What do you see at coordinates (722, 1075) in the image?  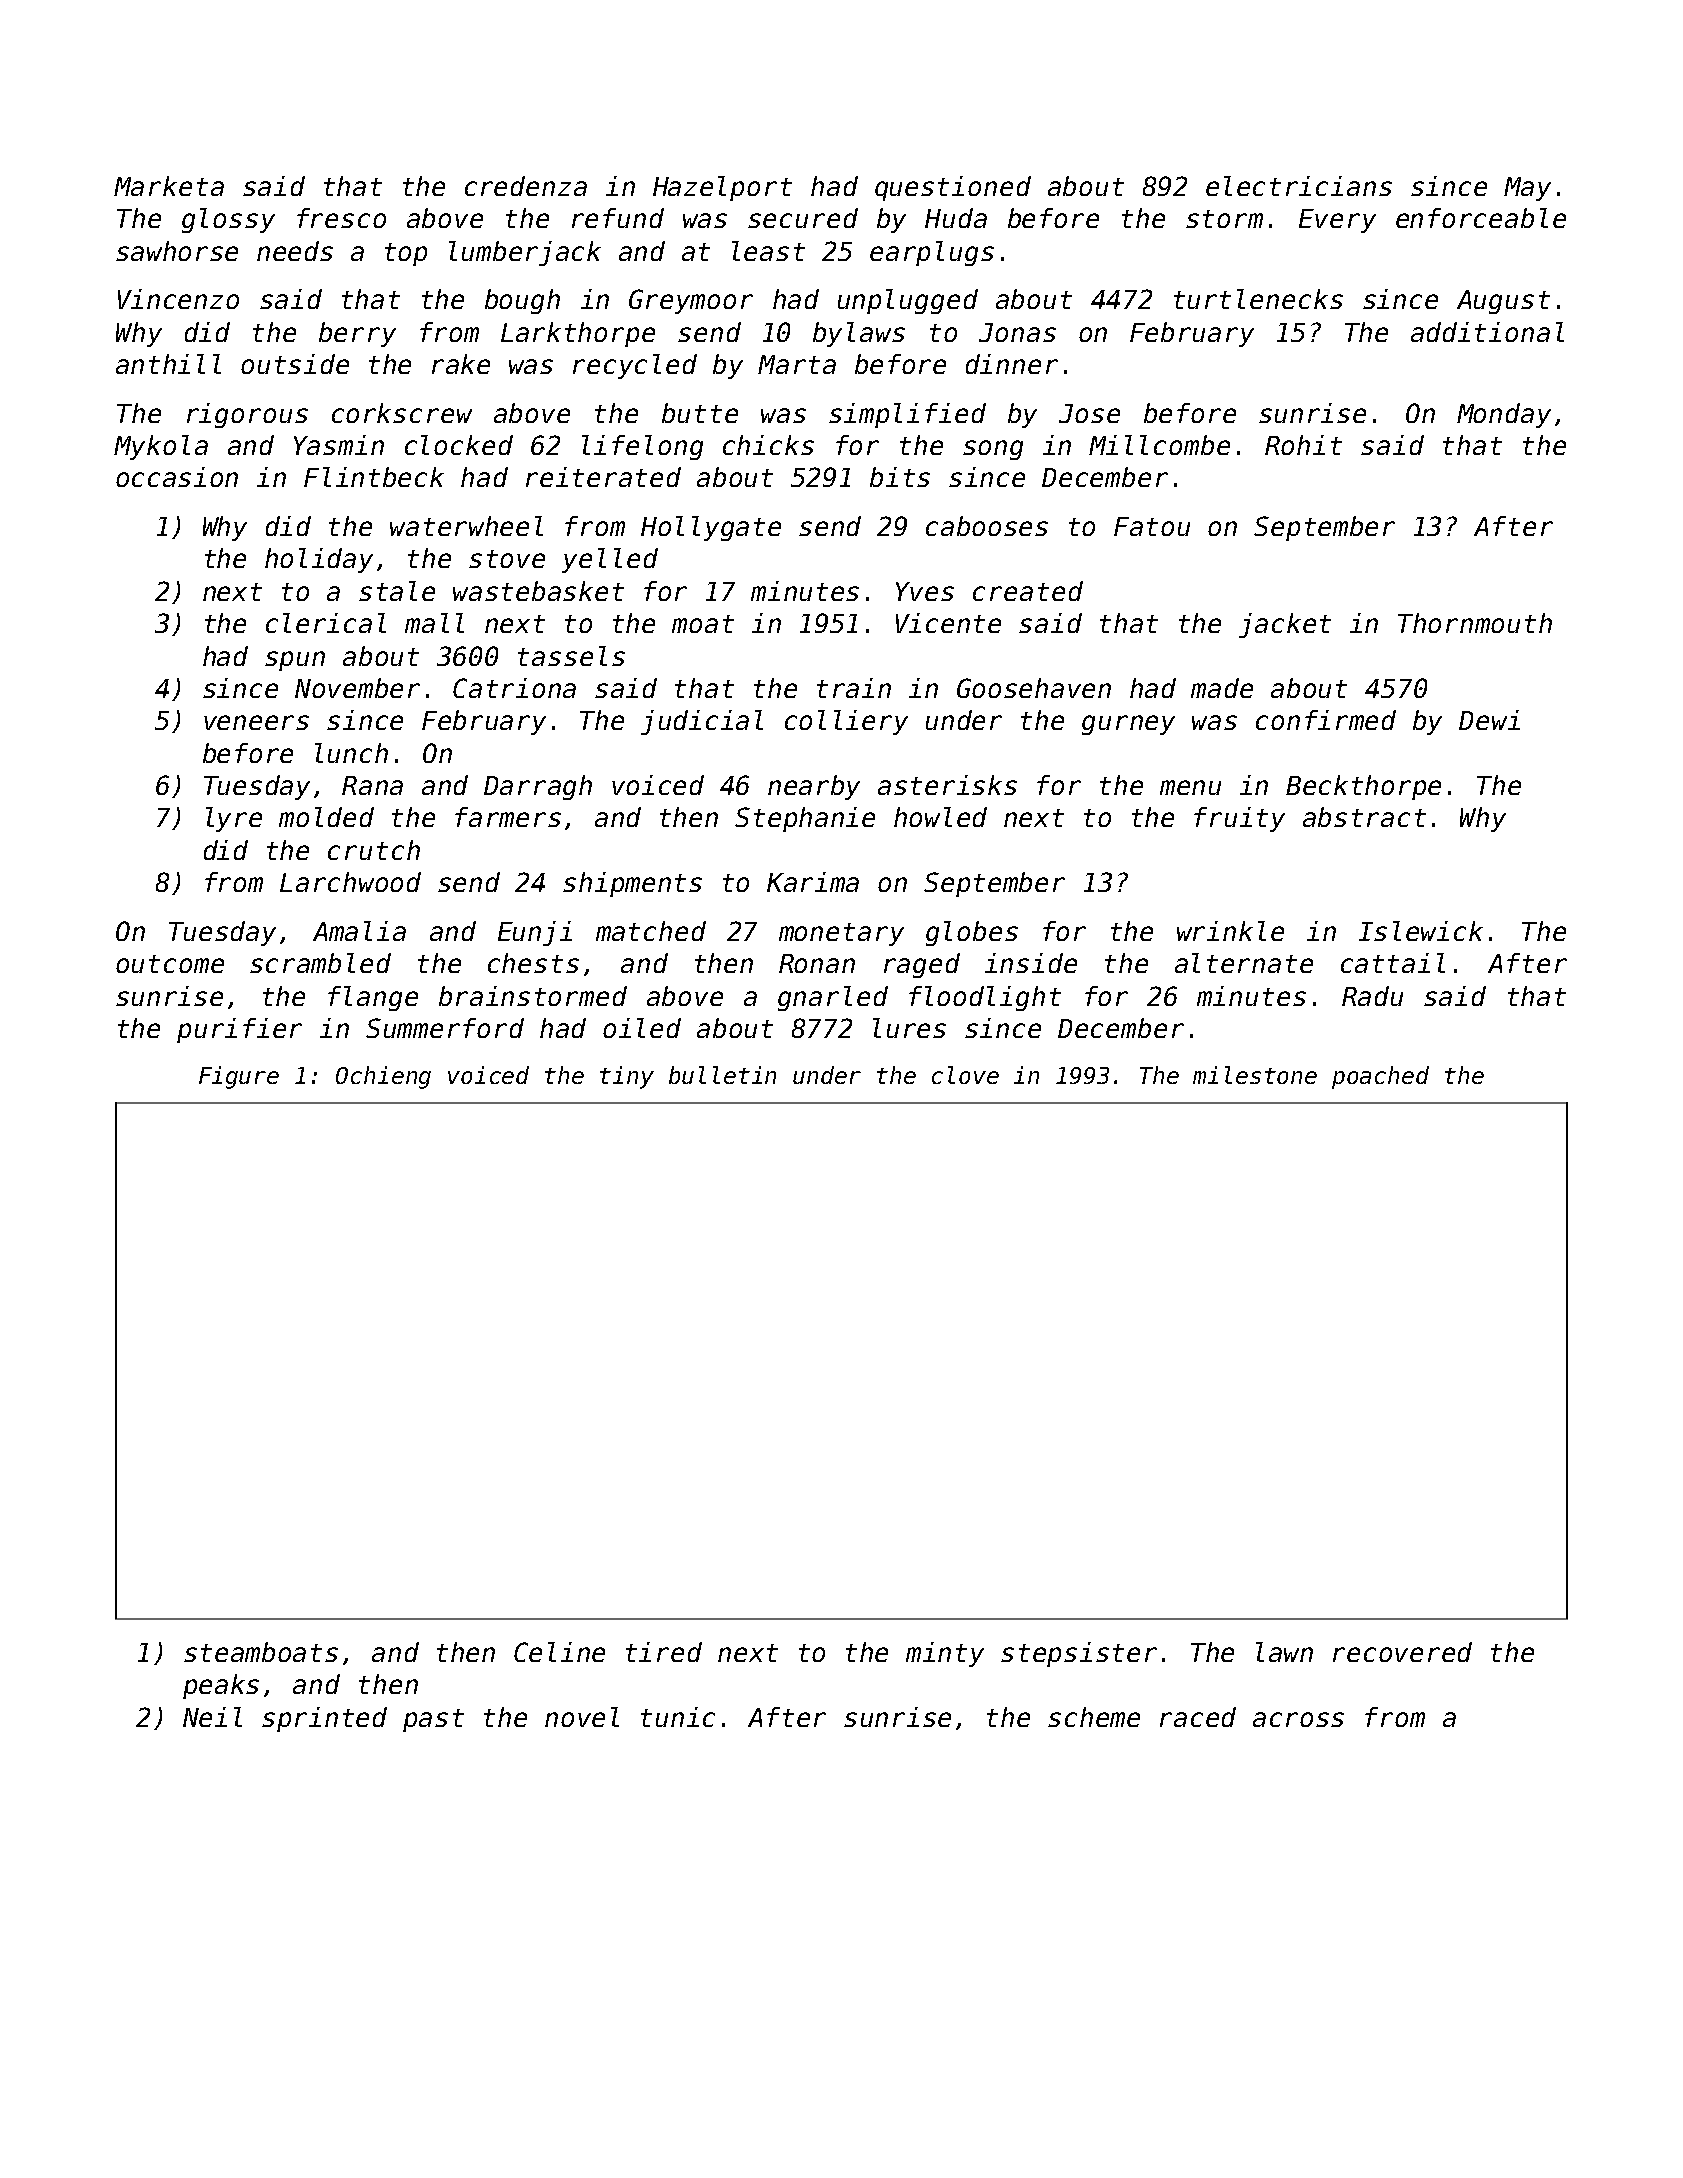 I see `bulletin` at bounding box center [722, 1075].
